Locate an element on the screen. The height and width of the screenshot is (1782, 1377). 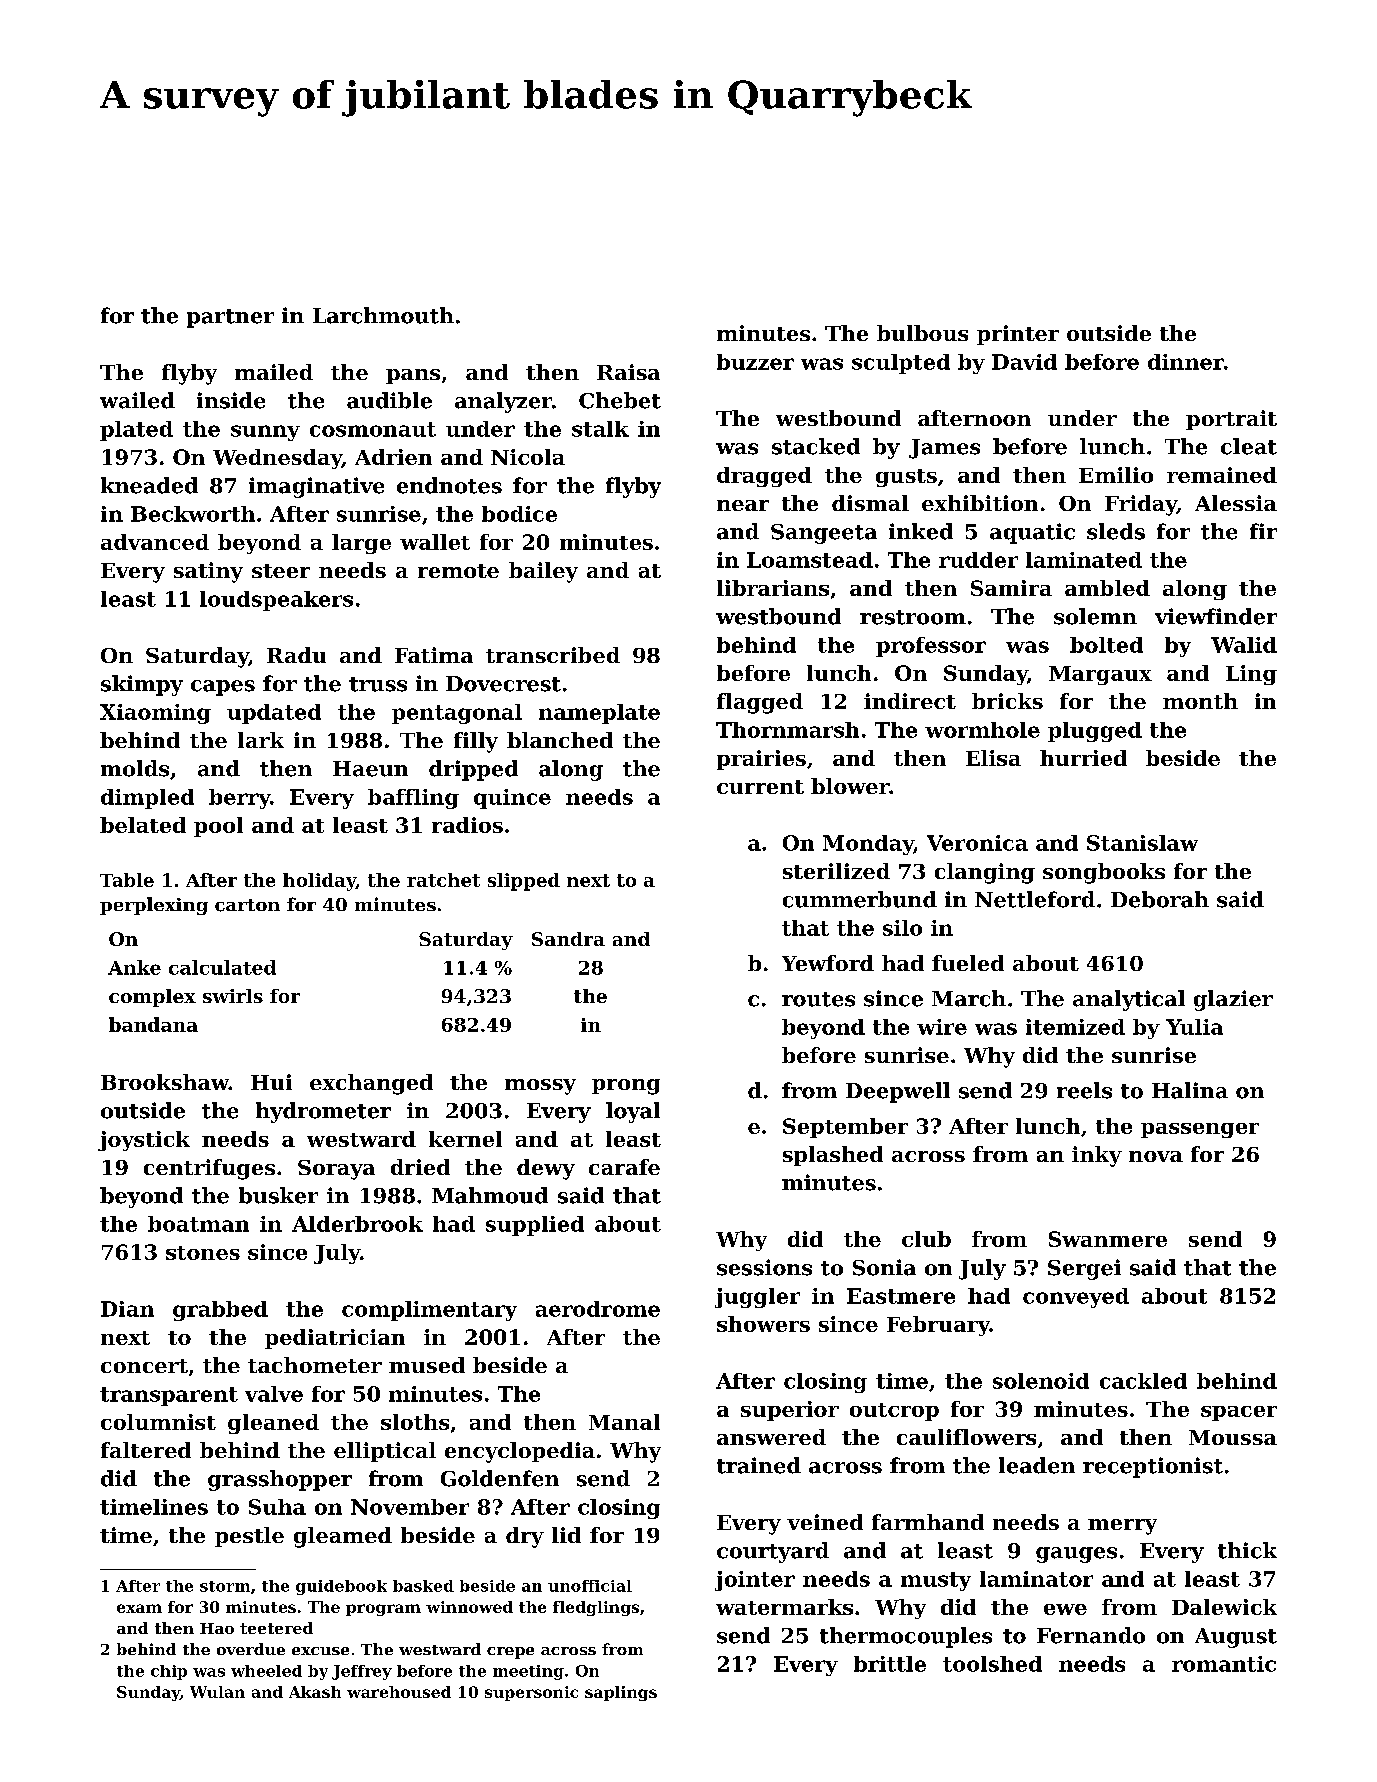
aerodrome is located at coordinates (598, 1309).
